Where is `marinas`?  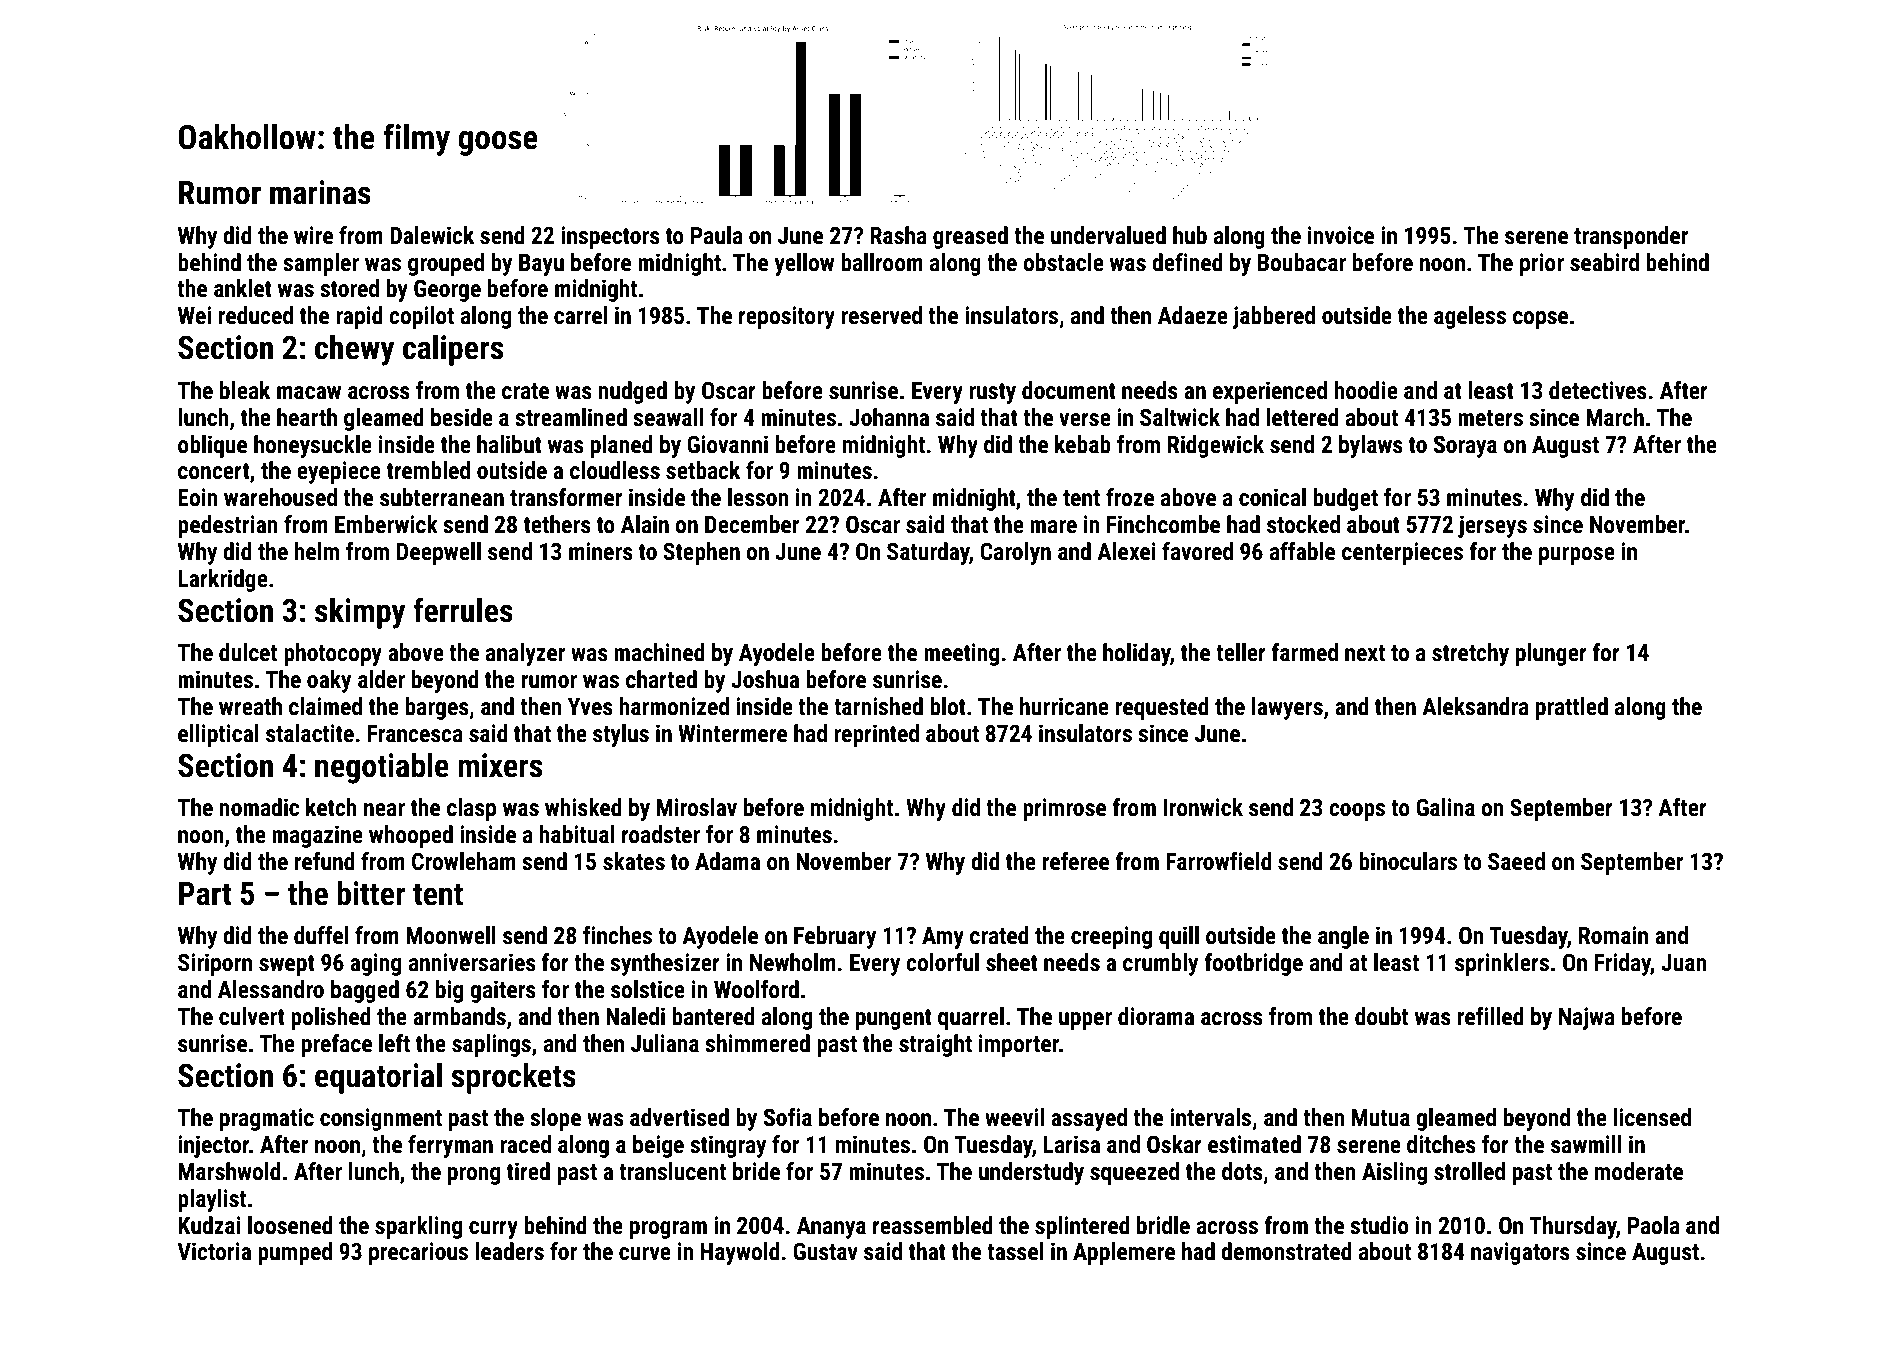 marinas is located at coordinates (320, 192).
